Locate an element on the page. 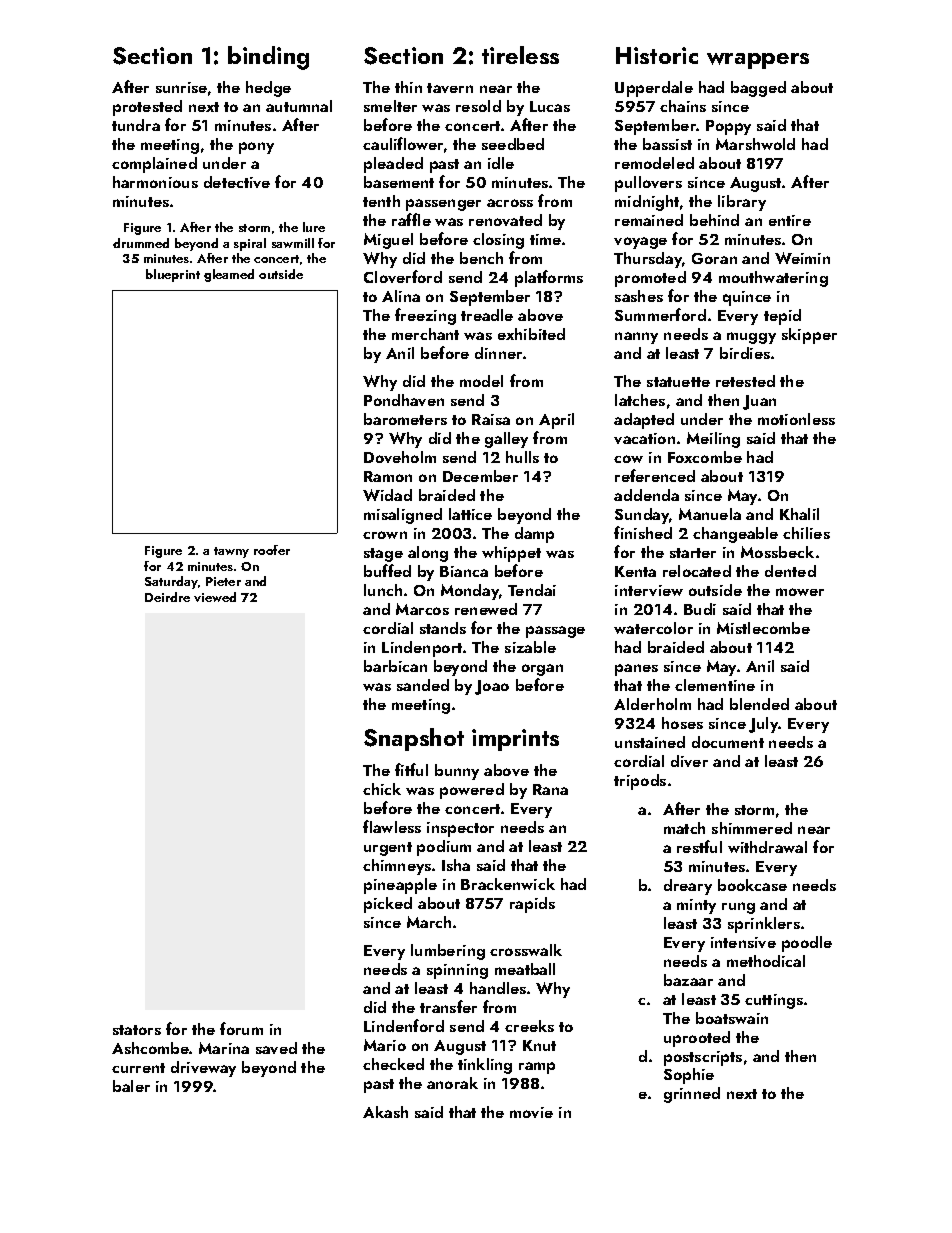  barbican is located at coordinates (395, 666).
